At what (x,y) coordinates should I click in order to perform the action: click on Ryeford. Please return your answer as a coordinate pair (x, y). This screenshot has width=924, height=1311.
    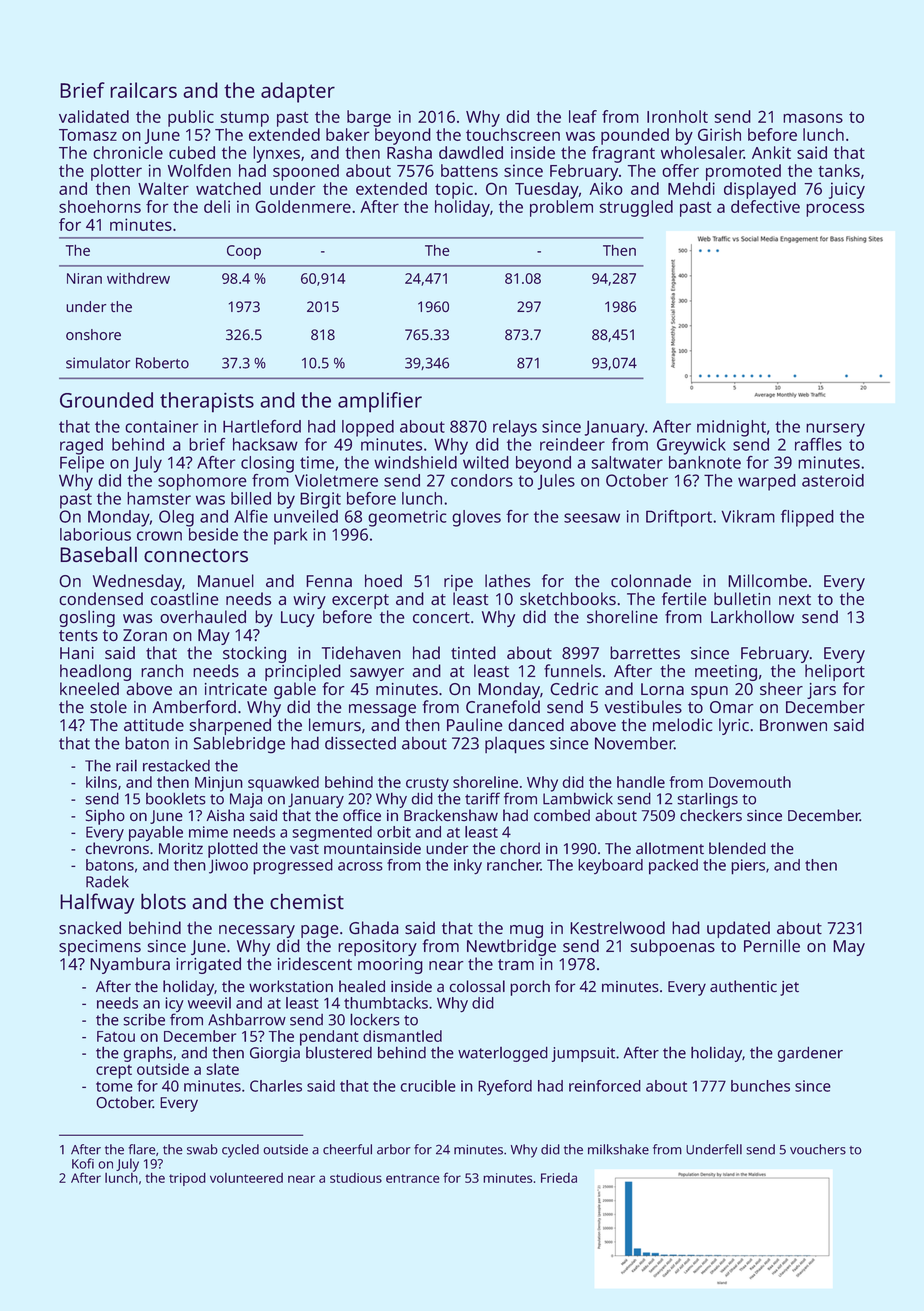
    Looking at the image, I should click on (505, 1087).
